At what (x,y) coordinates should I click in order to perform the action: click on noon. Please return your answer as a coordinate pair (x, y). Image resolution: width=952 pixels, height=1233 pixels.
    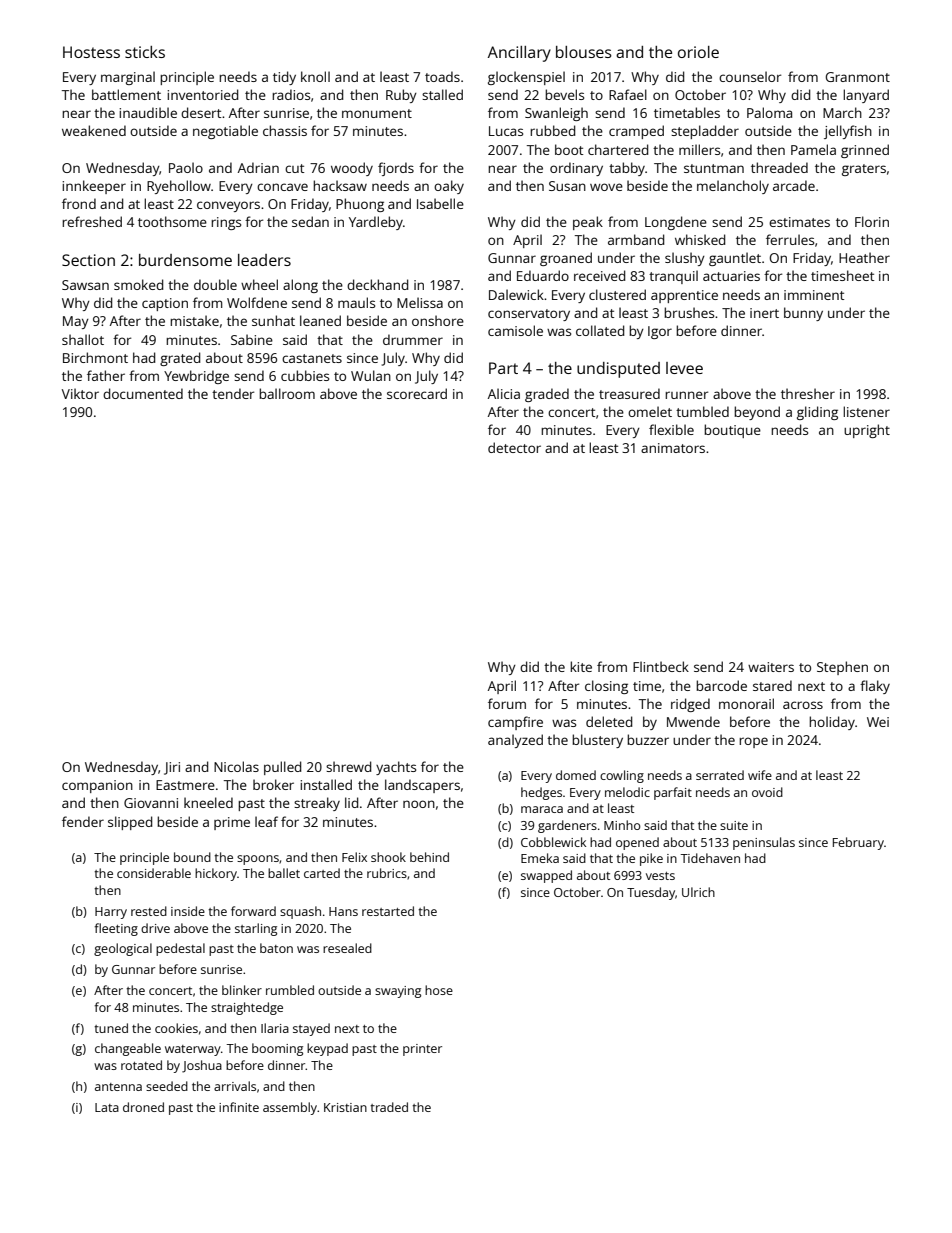
    Looking at the image, I should click on (419, 804).
